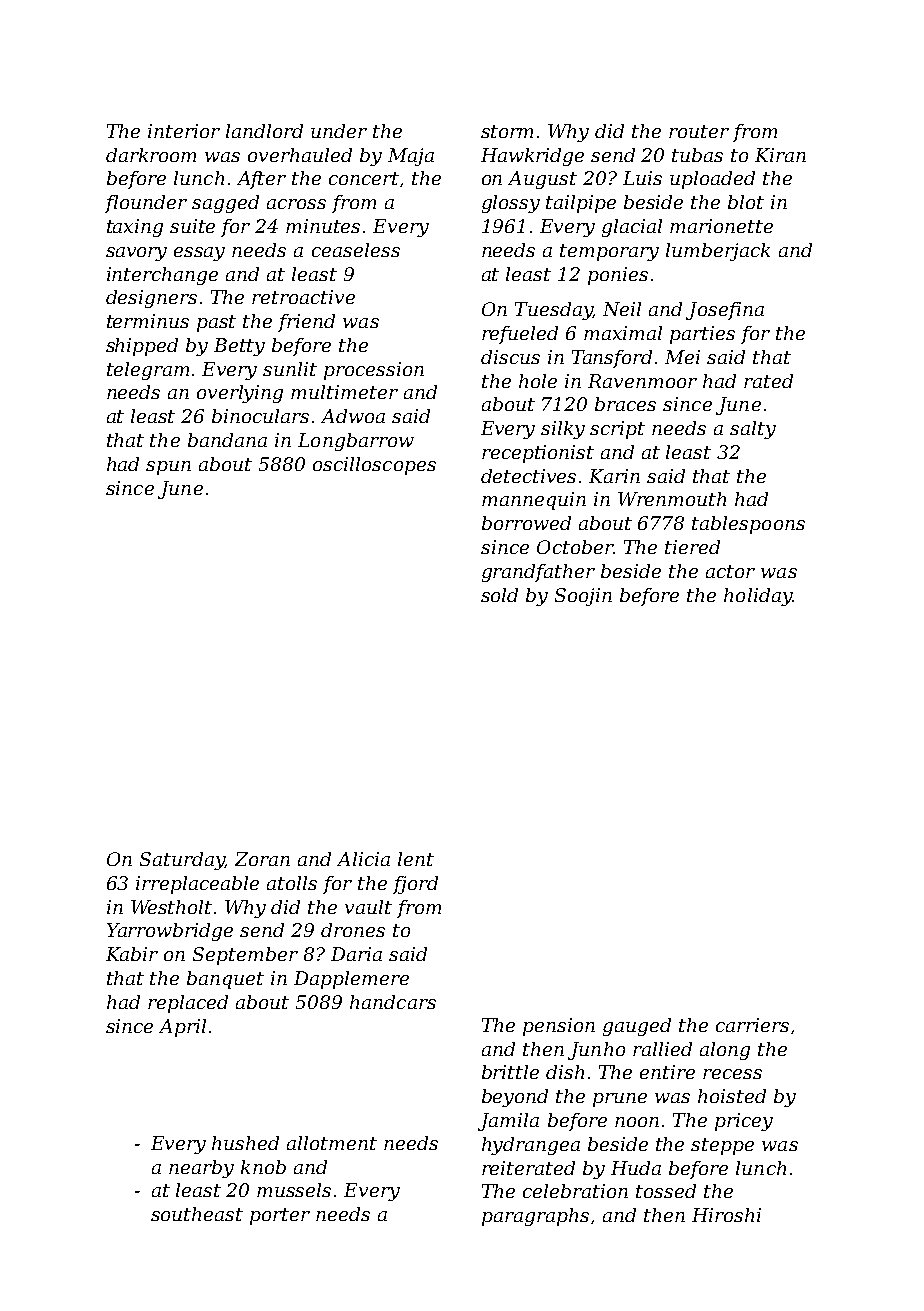 The image size is (924, 1311). I want to click on Josefina, so click(725, 311).
